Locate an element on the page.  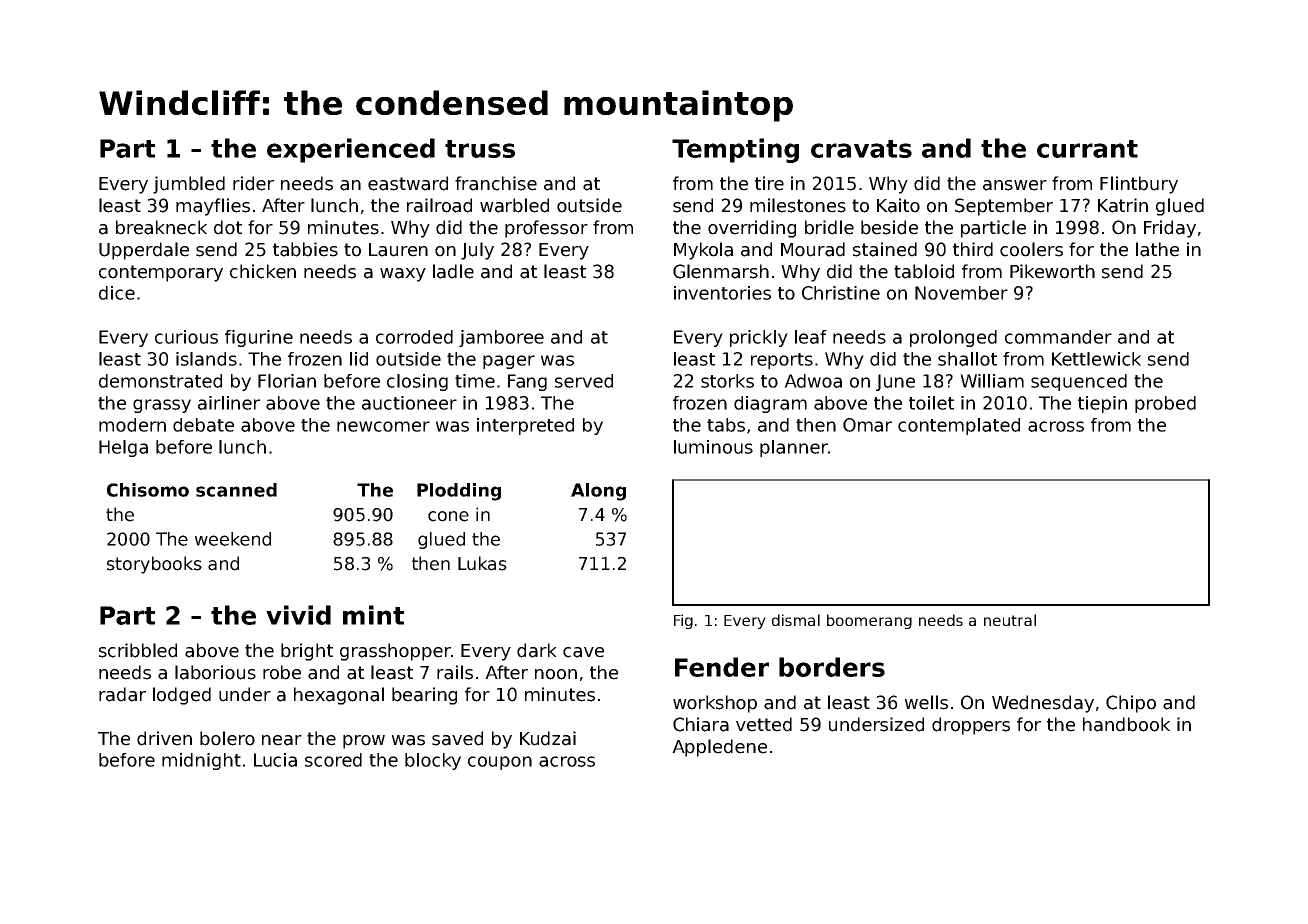
radar is located at coordinates (122, 694).
